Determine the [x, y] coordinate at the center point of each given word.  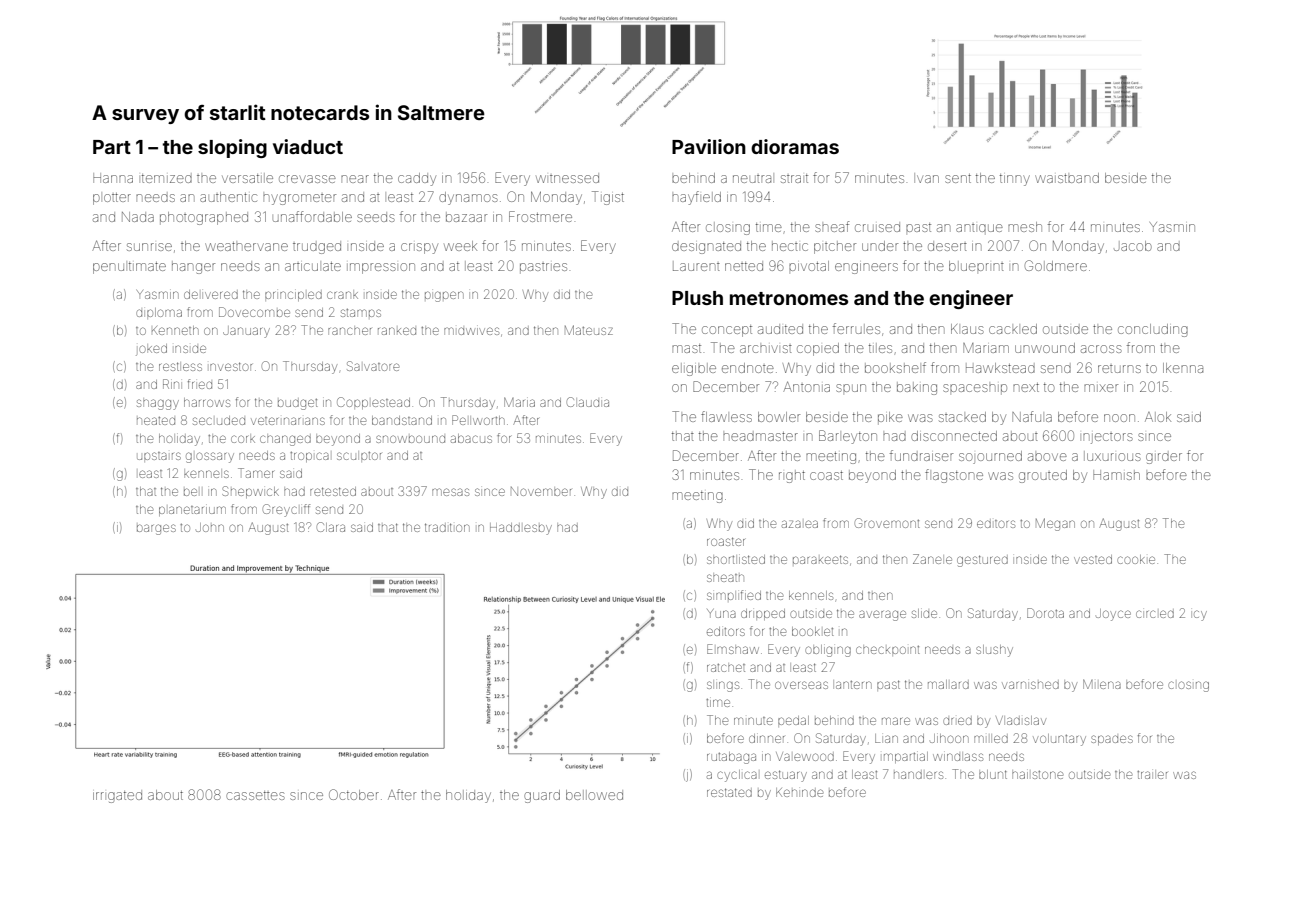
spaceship [975, 389]
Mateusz [589, 330]
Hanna [113, 178]
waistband [1067, 178]
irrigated [117, 796]
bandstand [402, 420]
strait [794, 178]
